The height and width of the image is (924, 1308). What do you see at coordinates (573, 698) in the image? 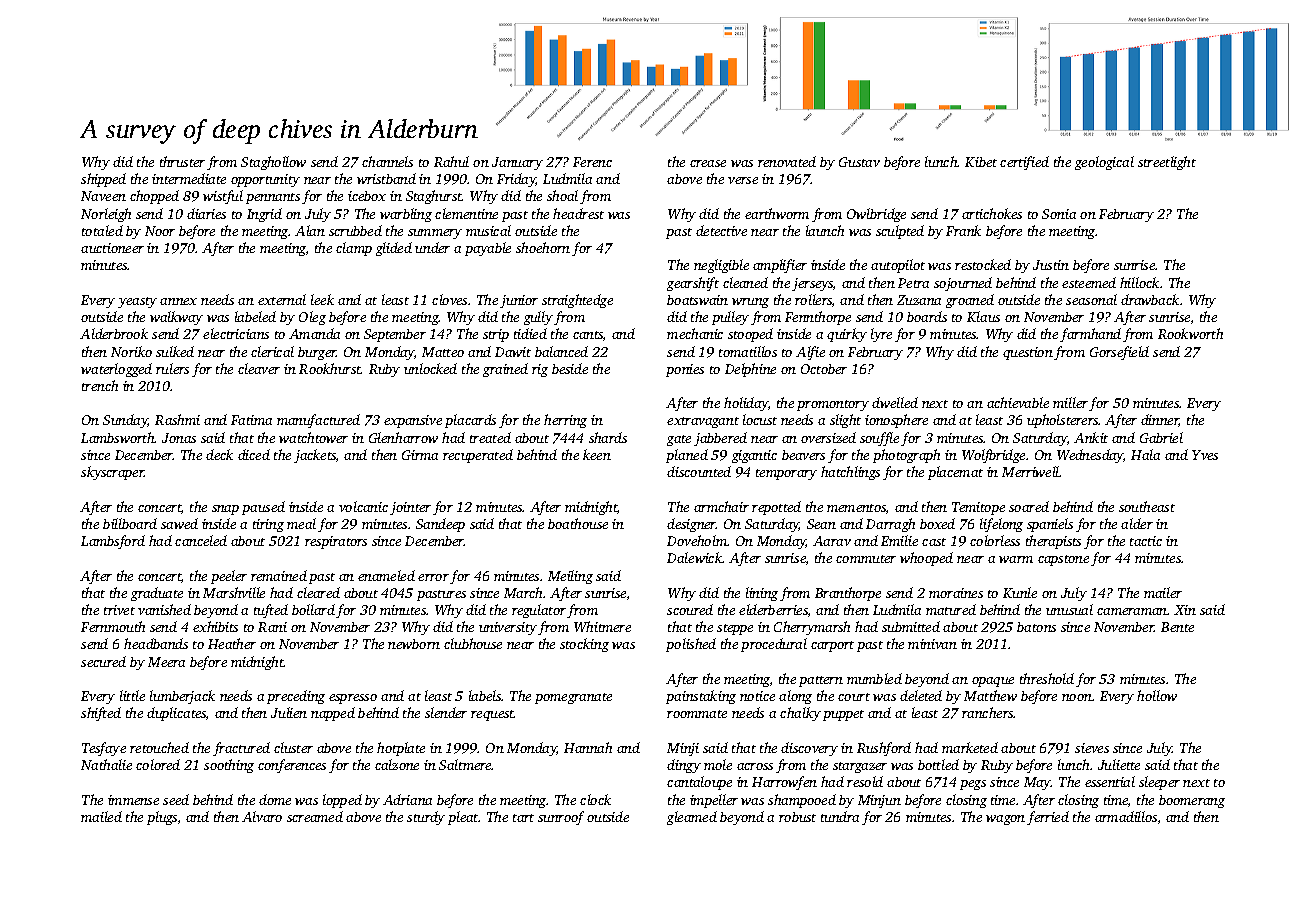
I see `pomegranate` at bounding box center [573, 698].
